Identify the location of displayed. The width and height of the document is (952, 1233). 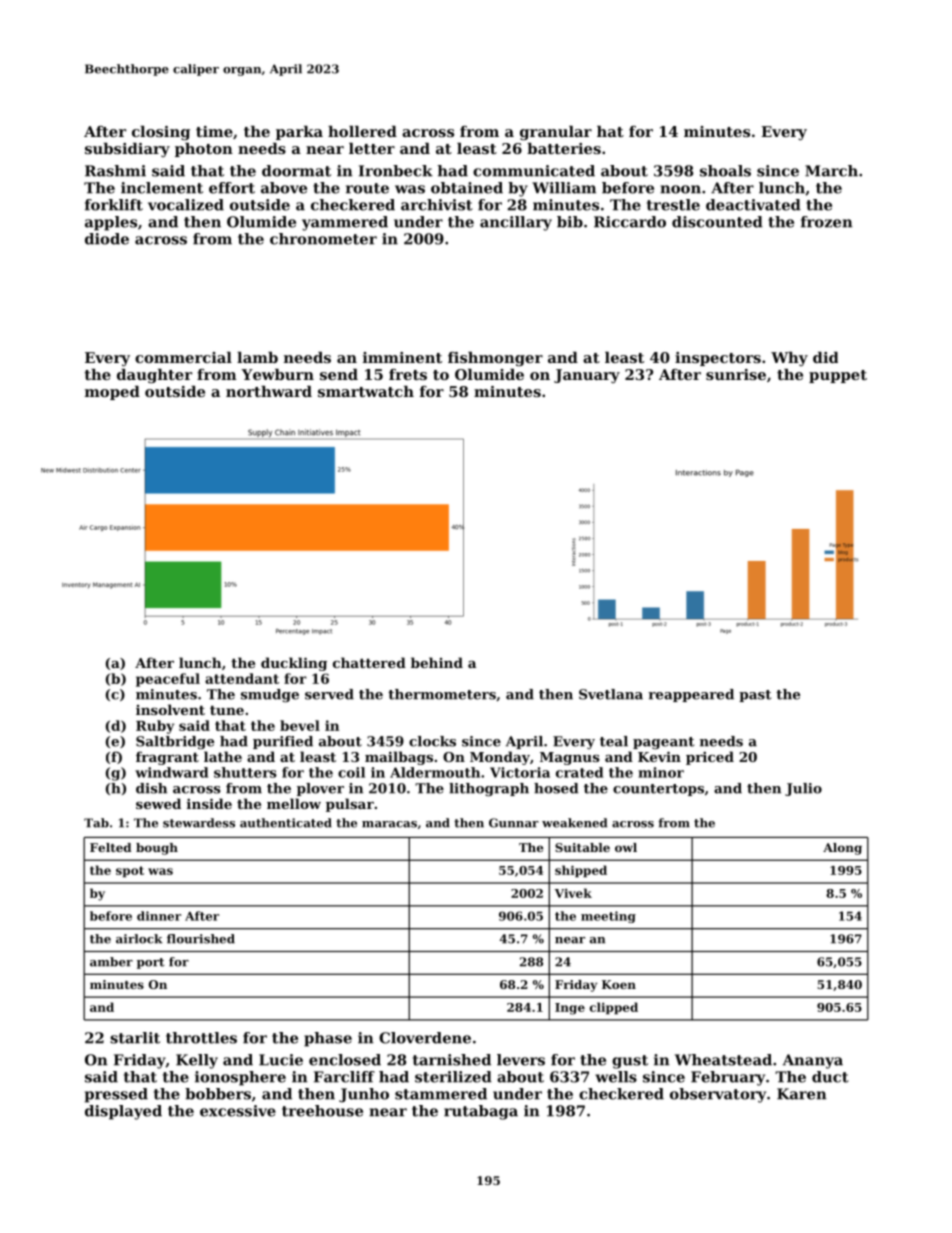
(123, 1112).
